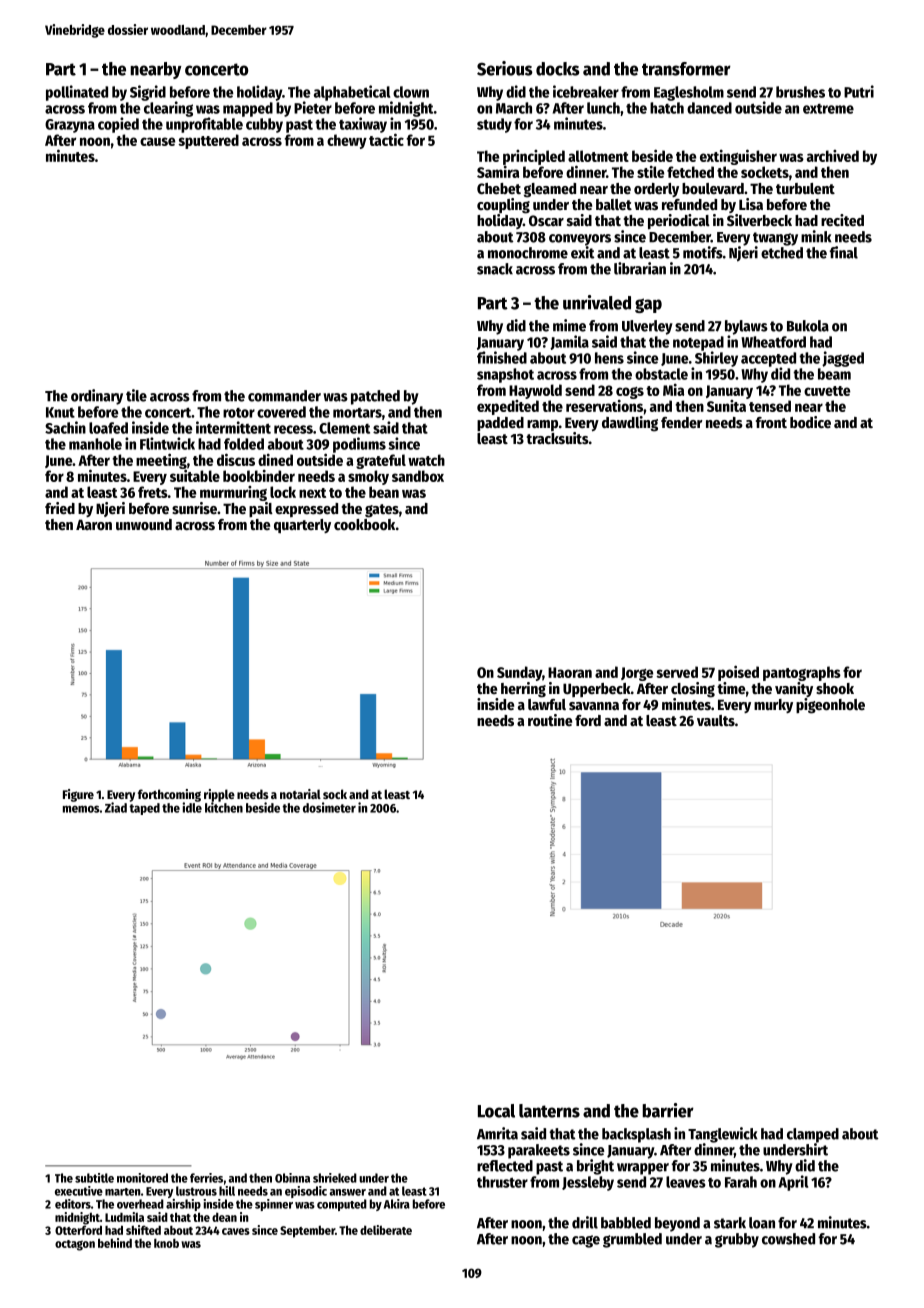 The image size is (924, 1308). I want to click on herring, so click(523, 690).
